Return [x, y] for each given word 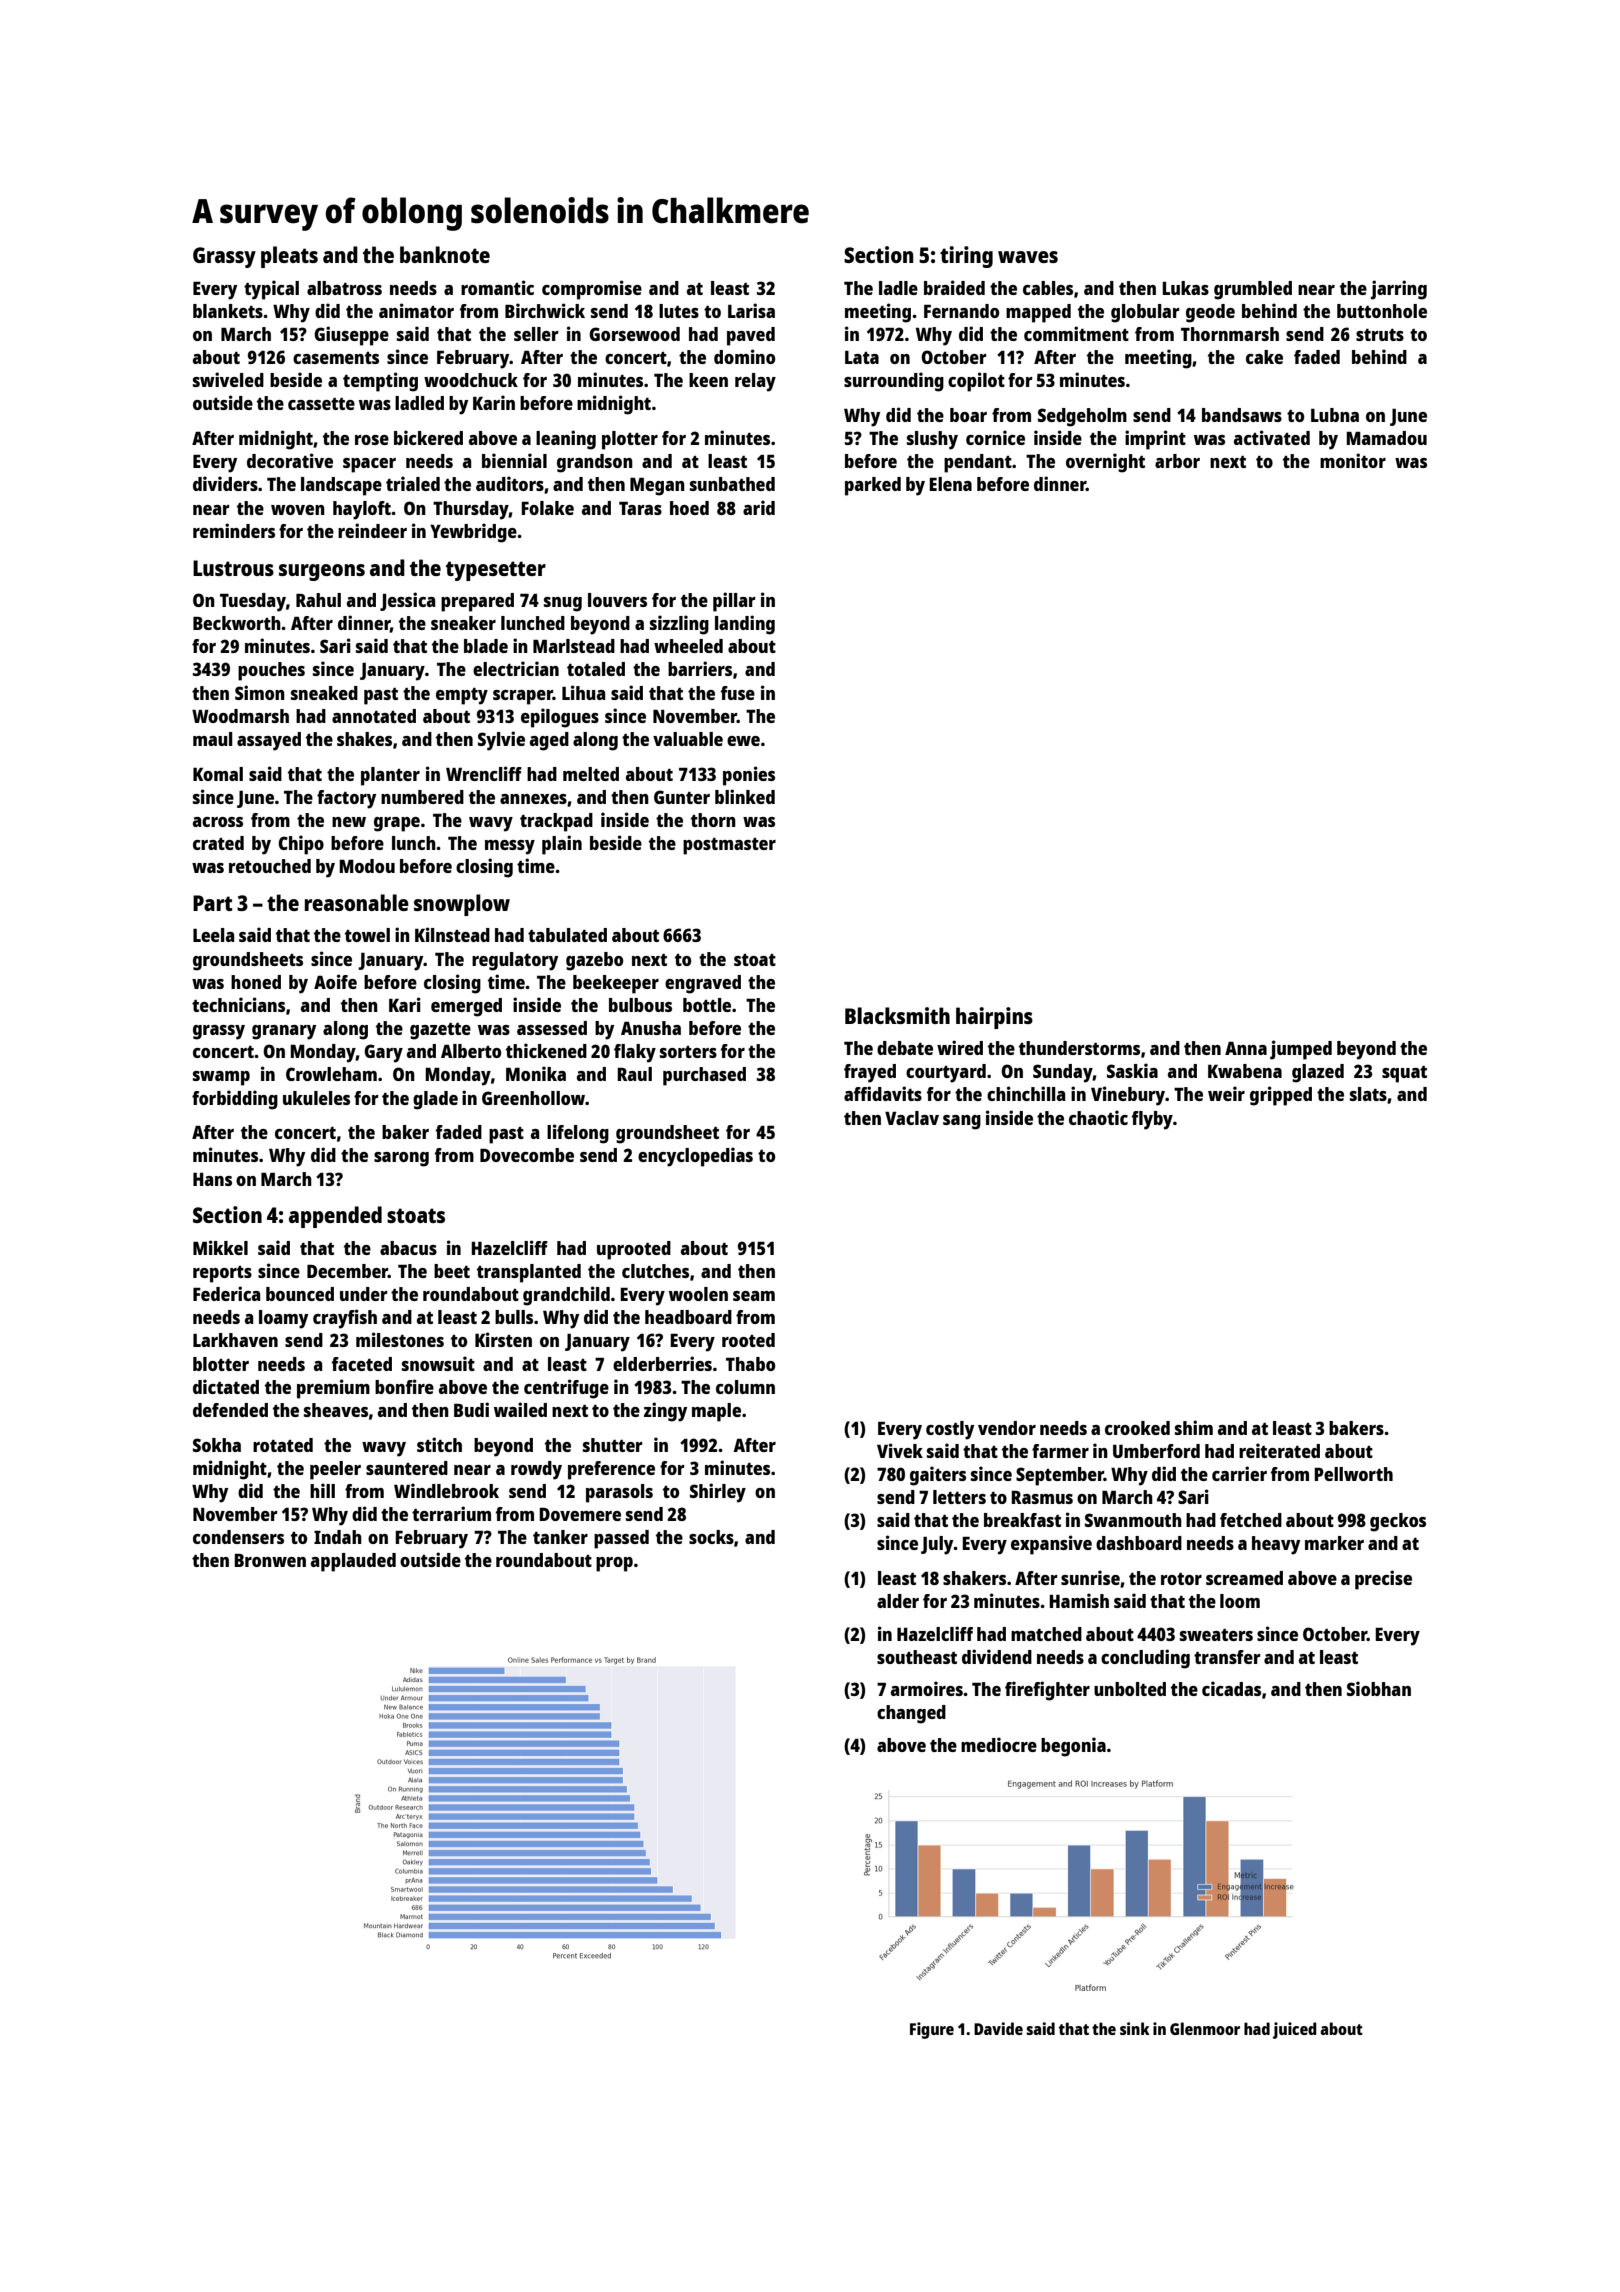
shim [1194, 1427]
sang [962, 1122]
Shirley [718, 1493]
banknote [445, 254]
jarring [1399, 290]
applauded [353, 1562]
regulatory [515, 961]
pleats [289, 257]
